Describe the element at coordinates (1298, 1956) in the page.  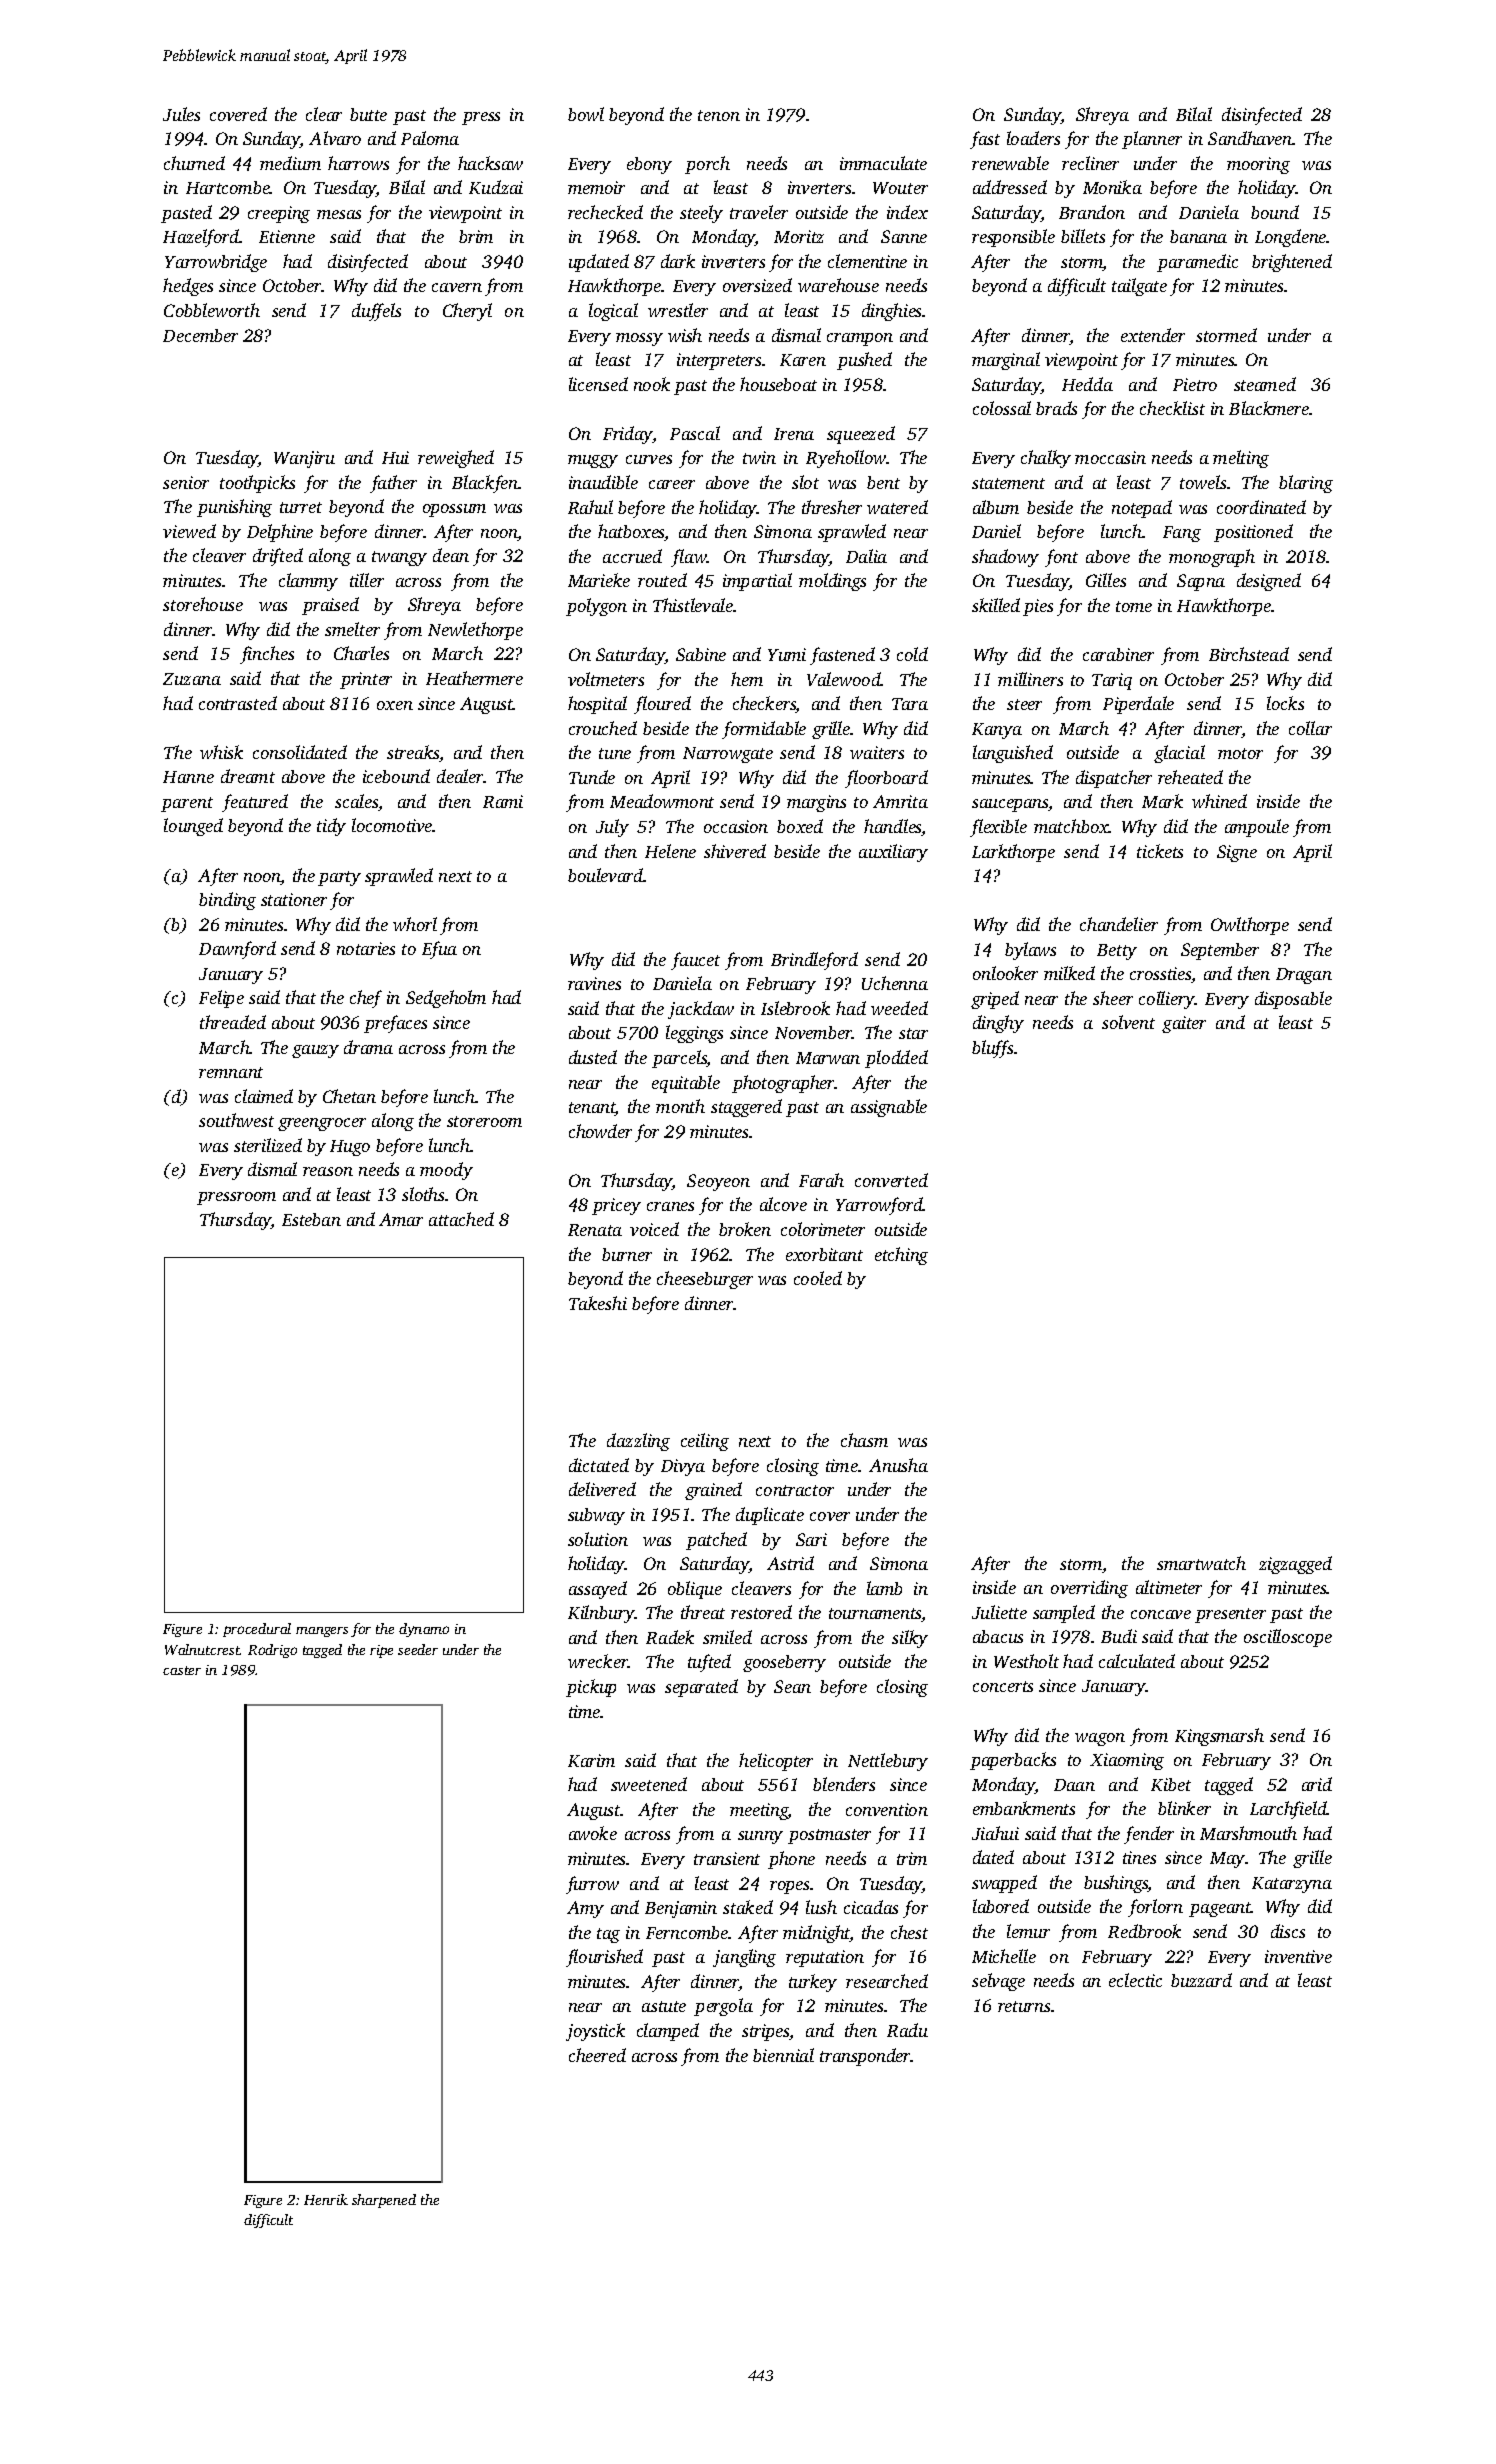
I see `inventive` at that location.
